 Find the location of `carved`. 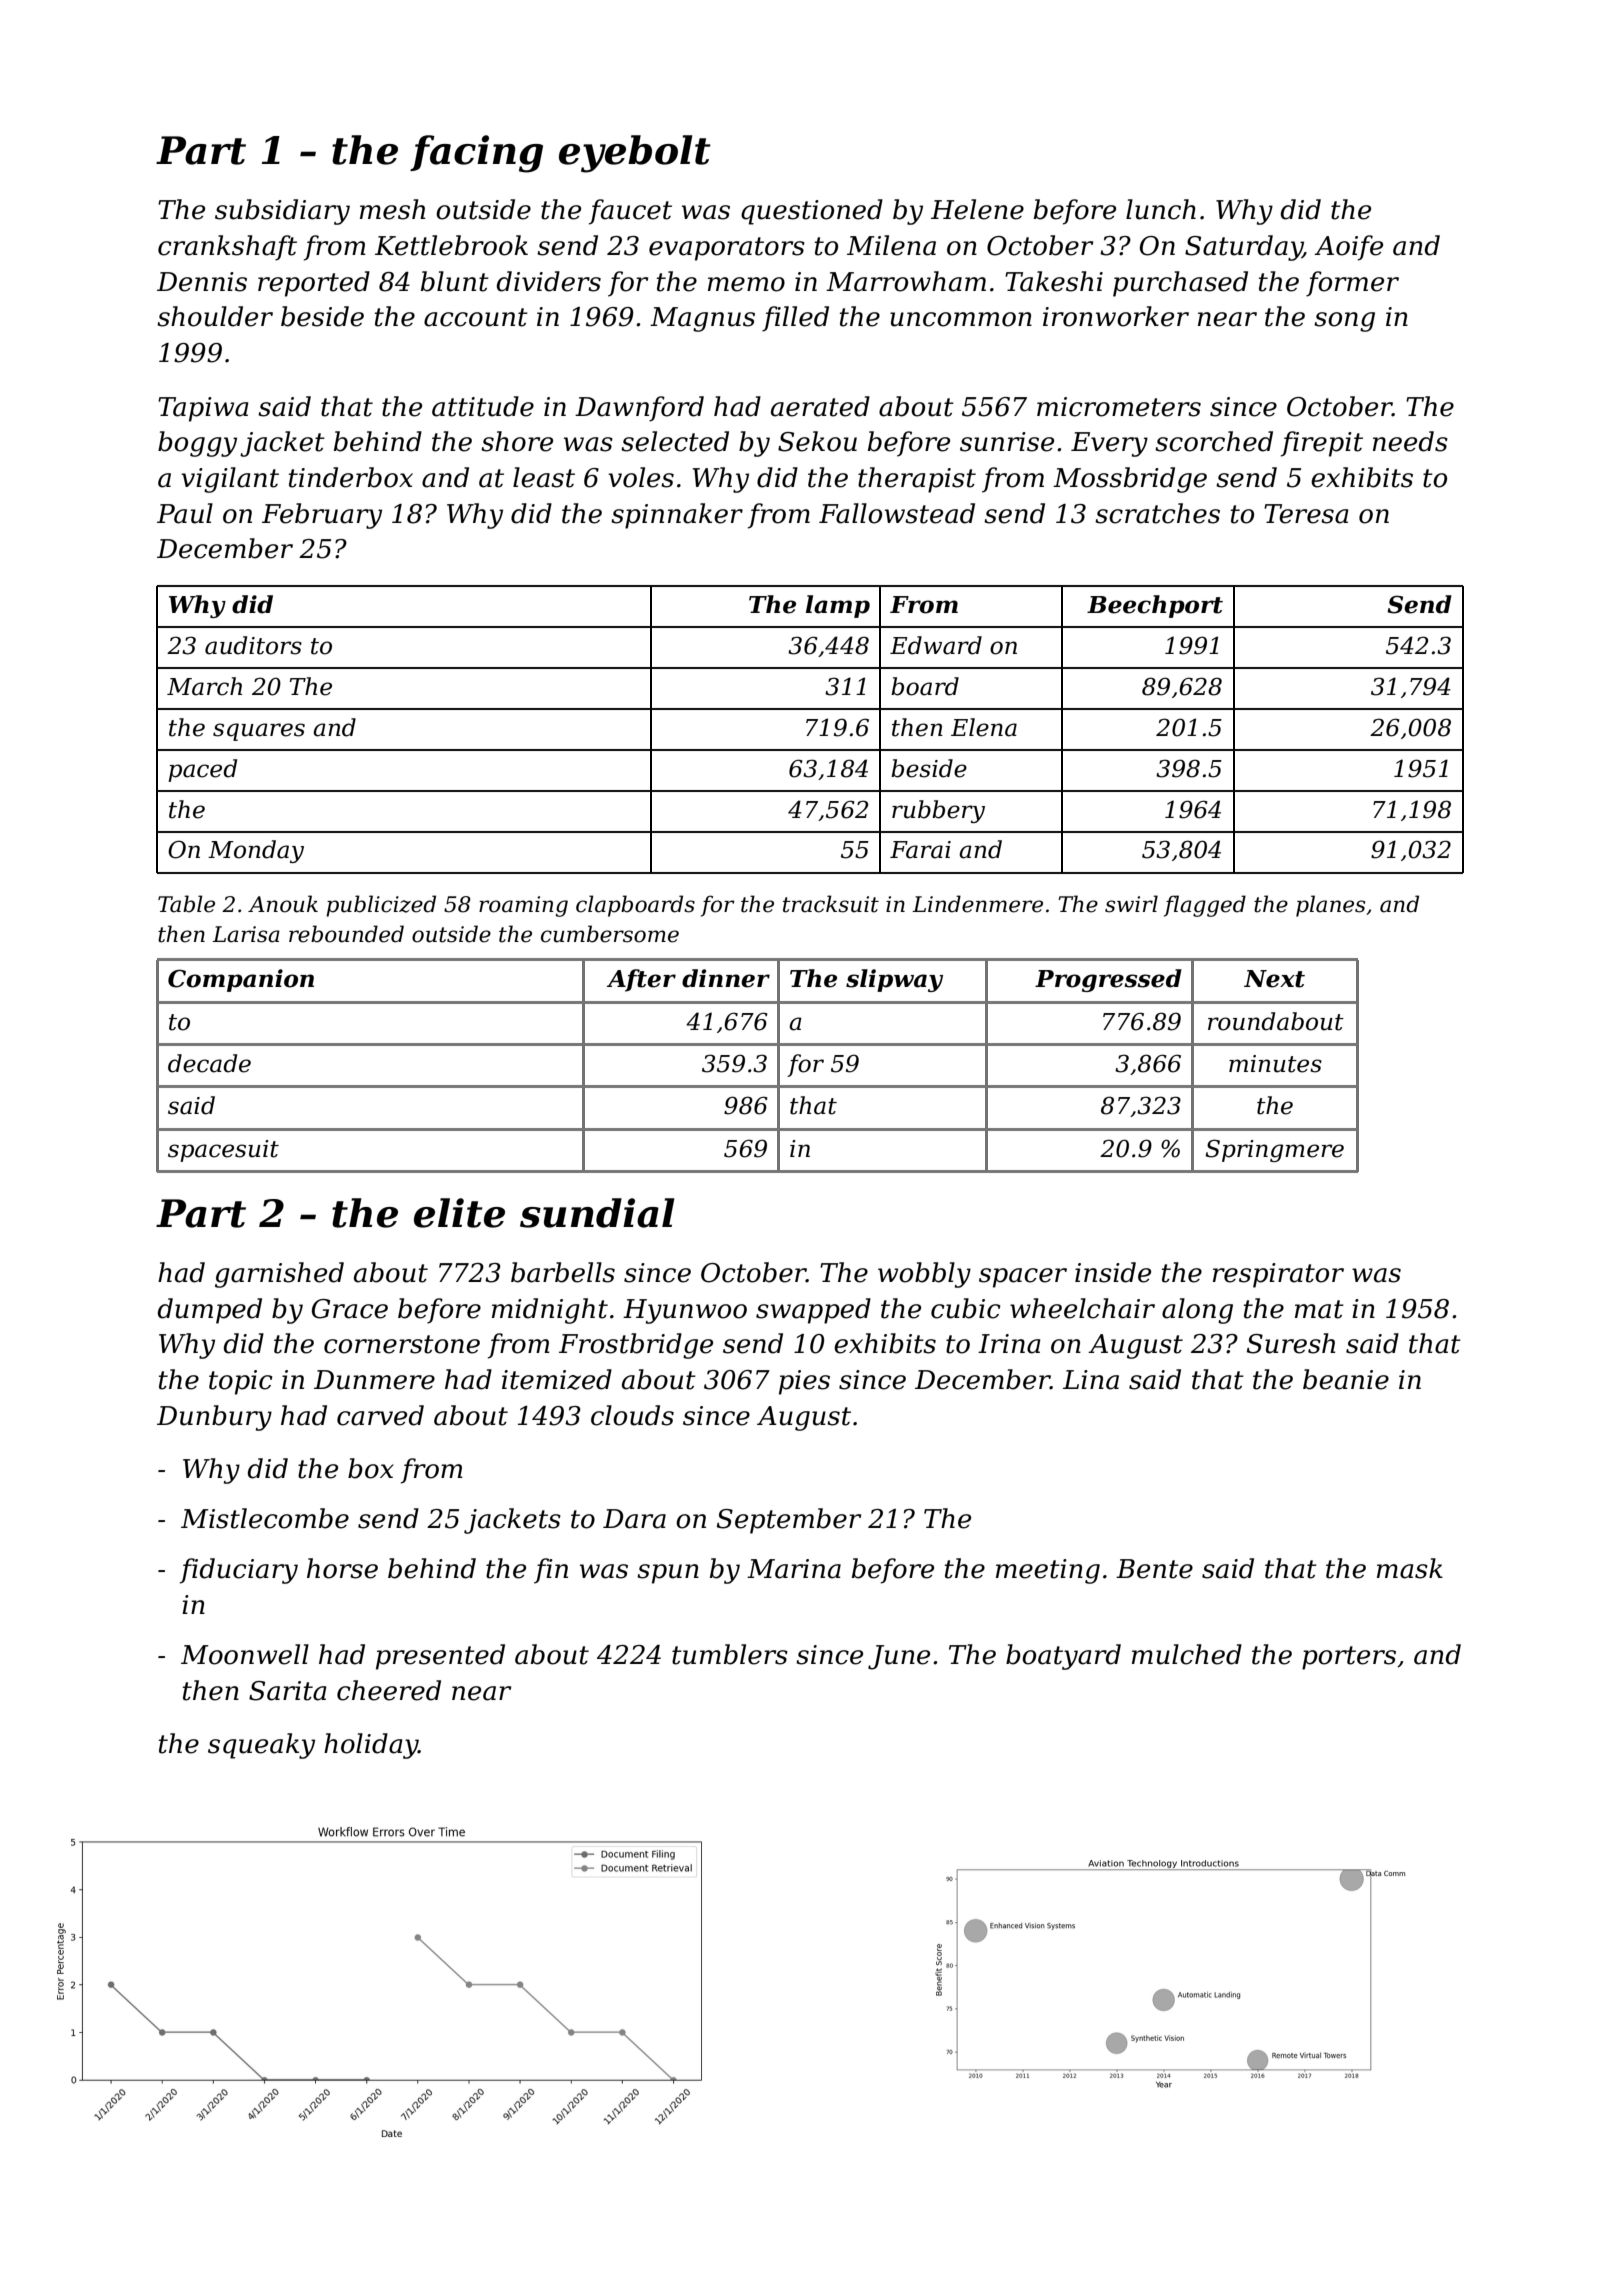

carved is located at coordinates (380, 1415).
